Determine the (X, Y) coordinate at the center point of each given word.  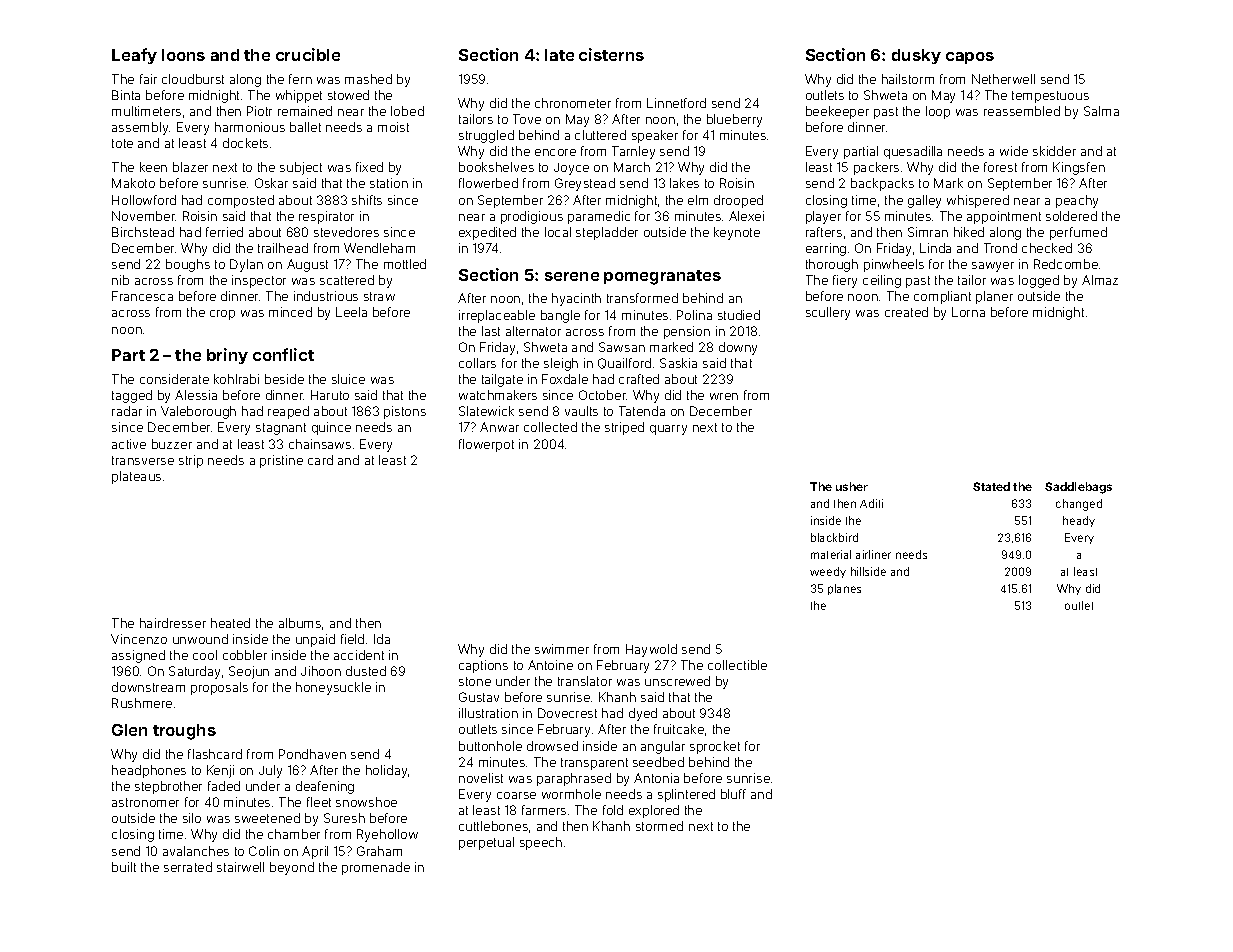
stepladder (607, 233)
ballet (305, 127)
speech (541, 843)
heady (1079, 521)
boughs (188, 265)
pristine (281, 461)
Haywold (651, 650)
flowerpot (486, 445)
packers (876, 168)
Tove (527, 119)
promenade (376, 868)
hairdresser (173, 623)
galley (924, 201)
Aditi (871, 503)
